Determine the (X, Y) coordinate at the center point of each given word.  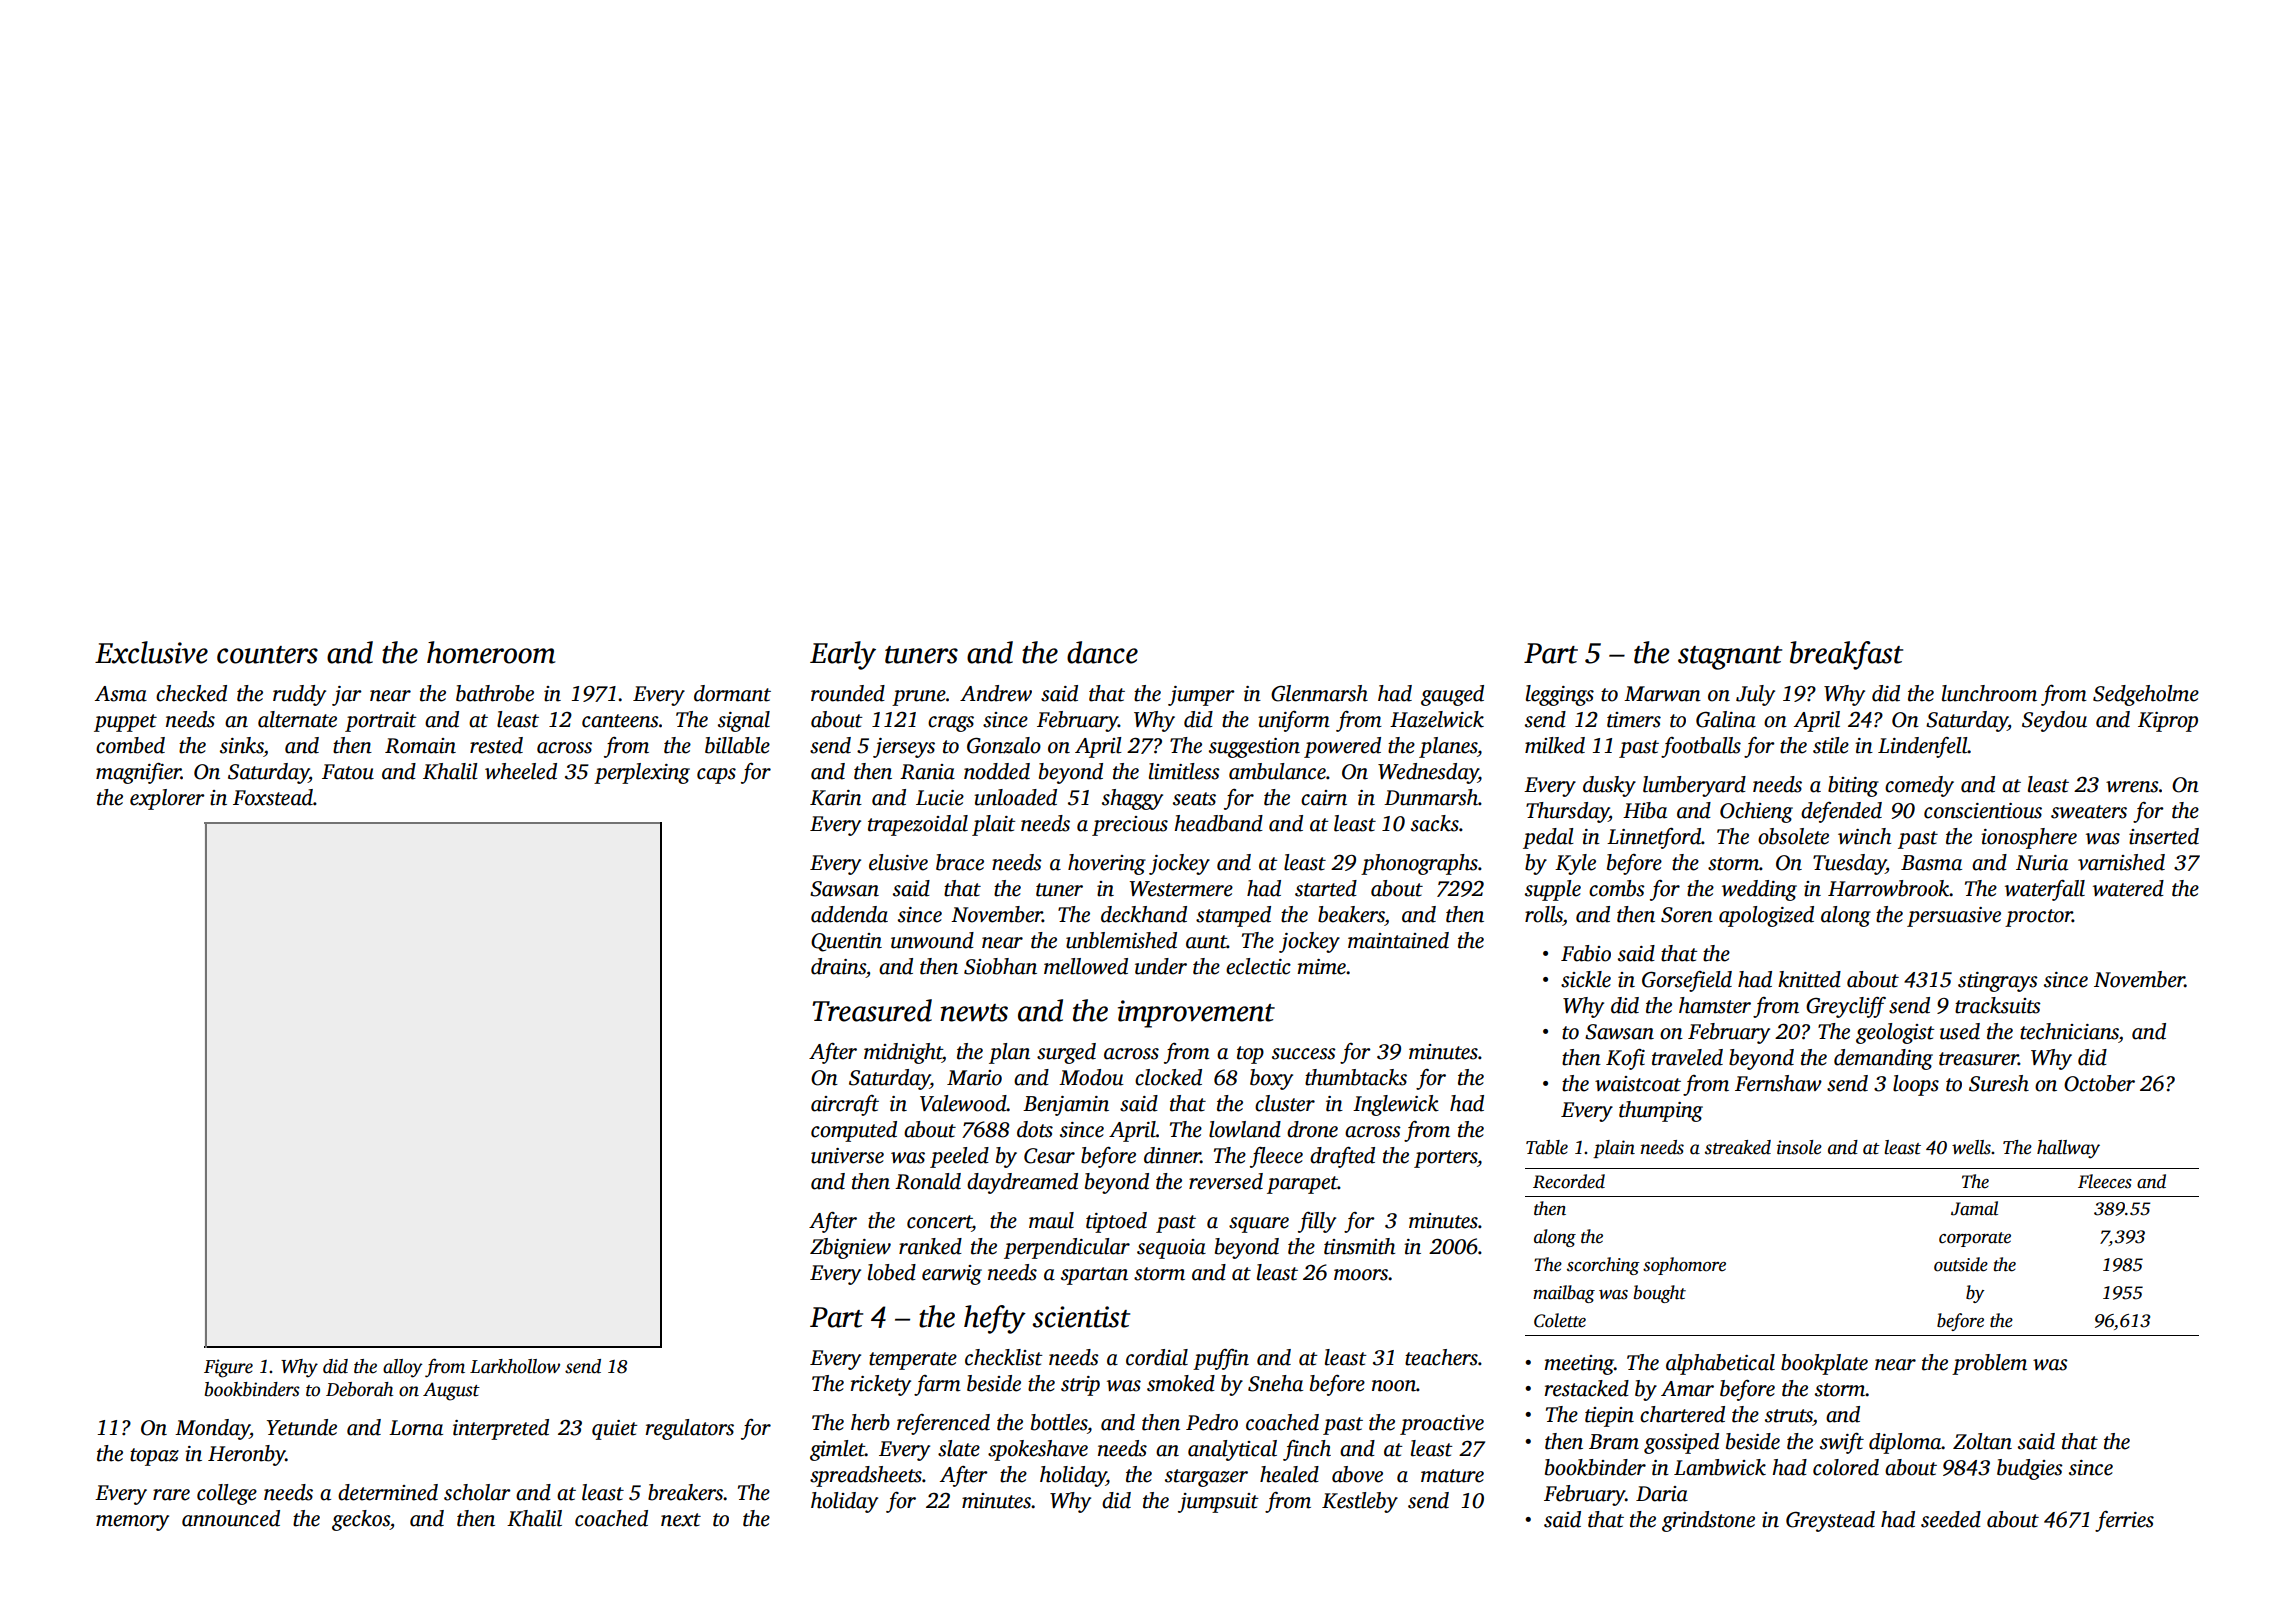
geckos (361, 1520)
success (1304, 1054)
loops (1916, 1085)
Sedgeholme (2146, 695)
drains (838, 966)
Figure (228, 1368)
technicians (2069, 1031)
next (681, 1520)
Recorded (1569, 1181)
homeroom (491, 652)
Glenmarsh (1319, 693)
